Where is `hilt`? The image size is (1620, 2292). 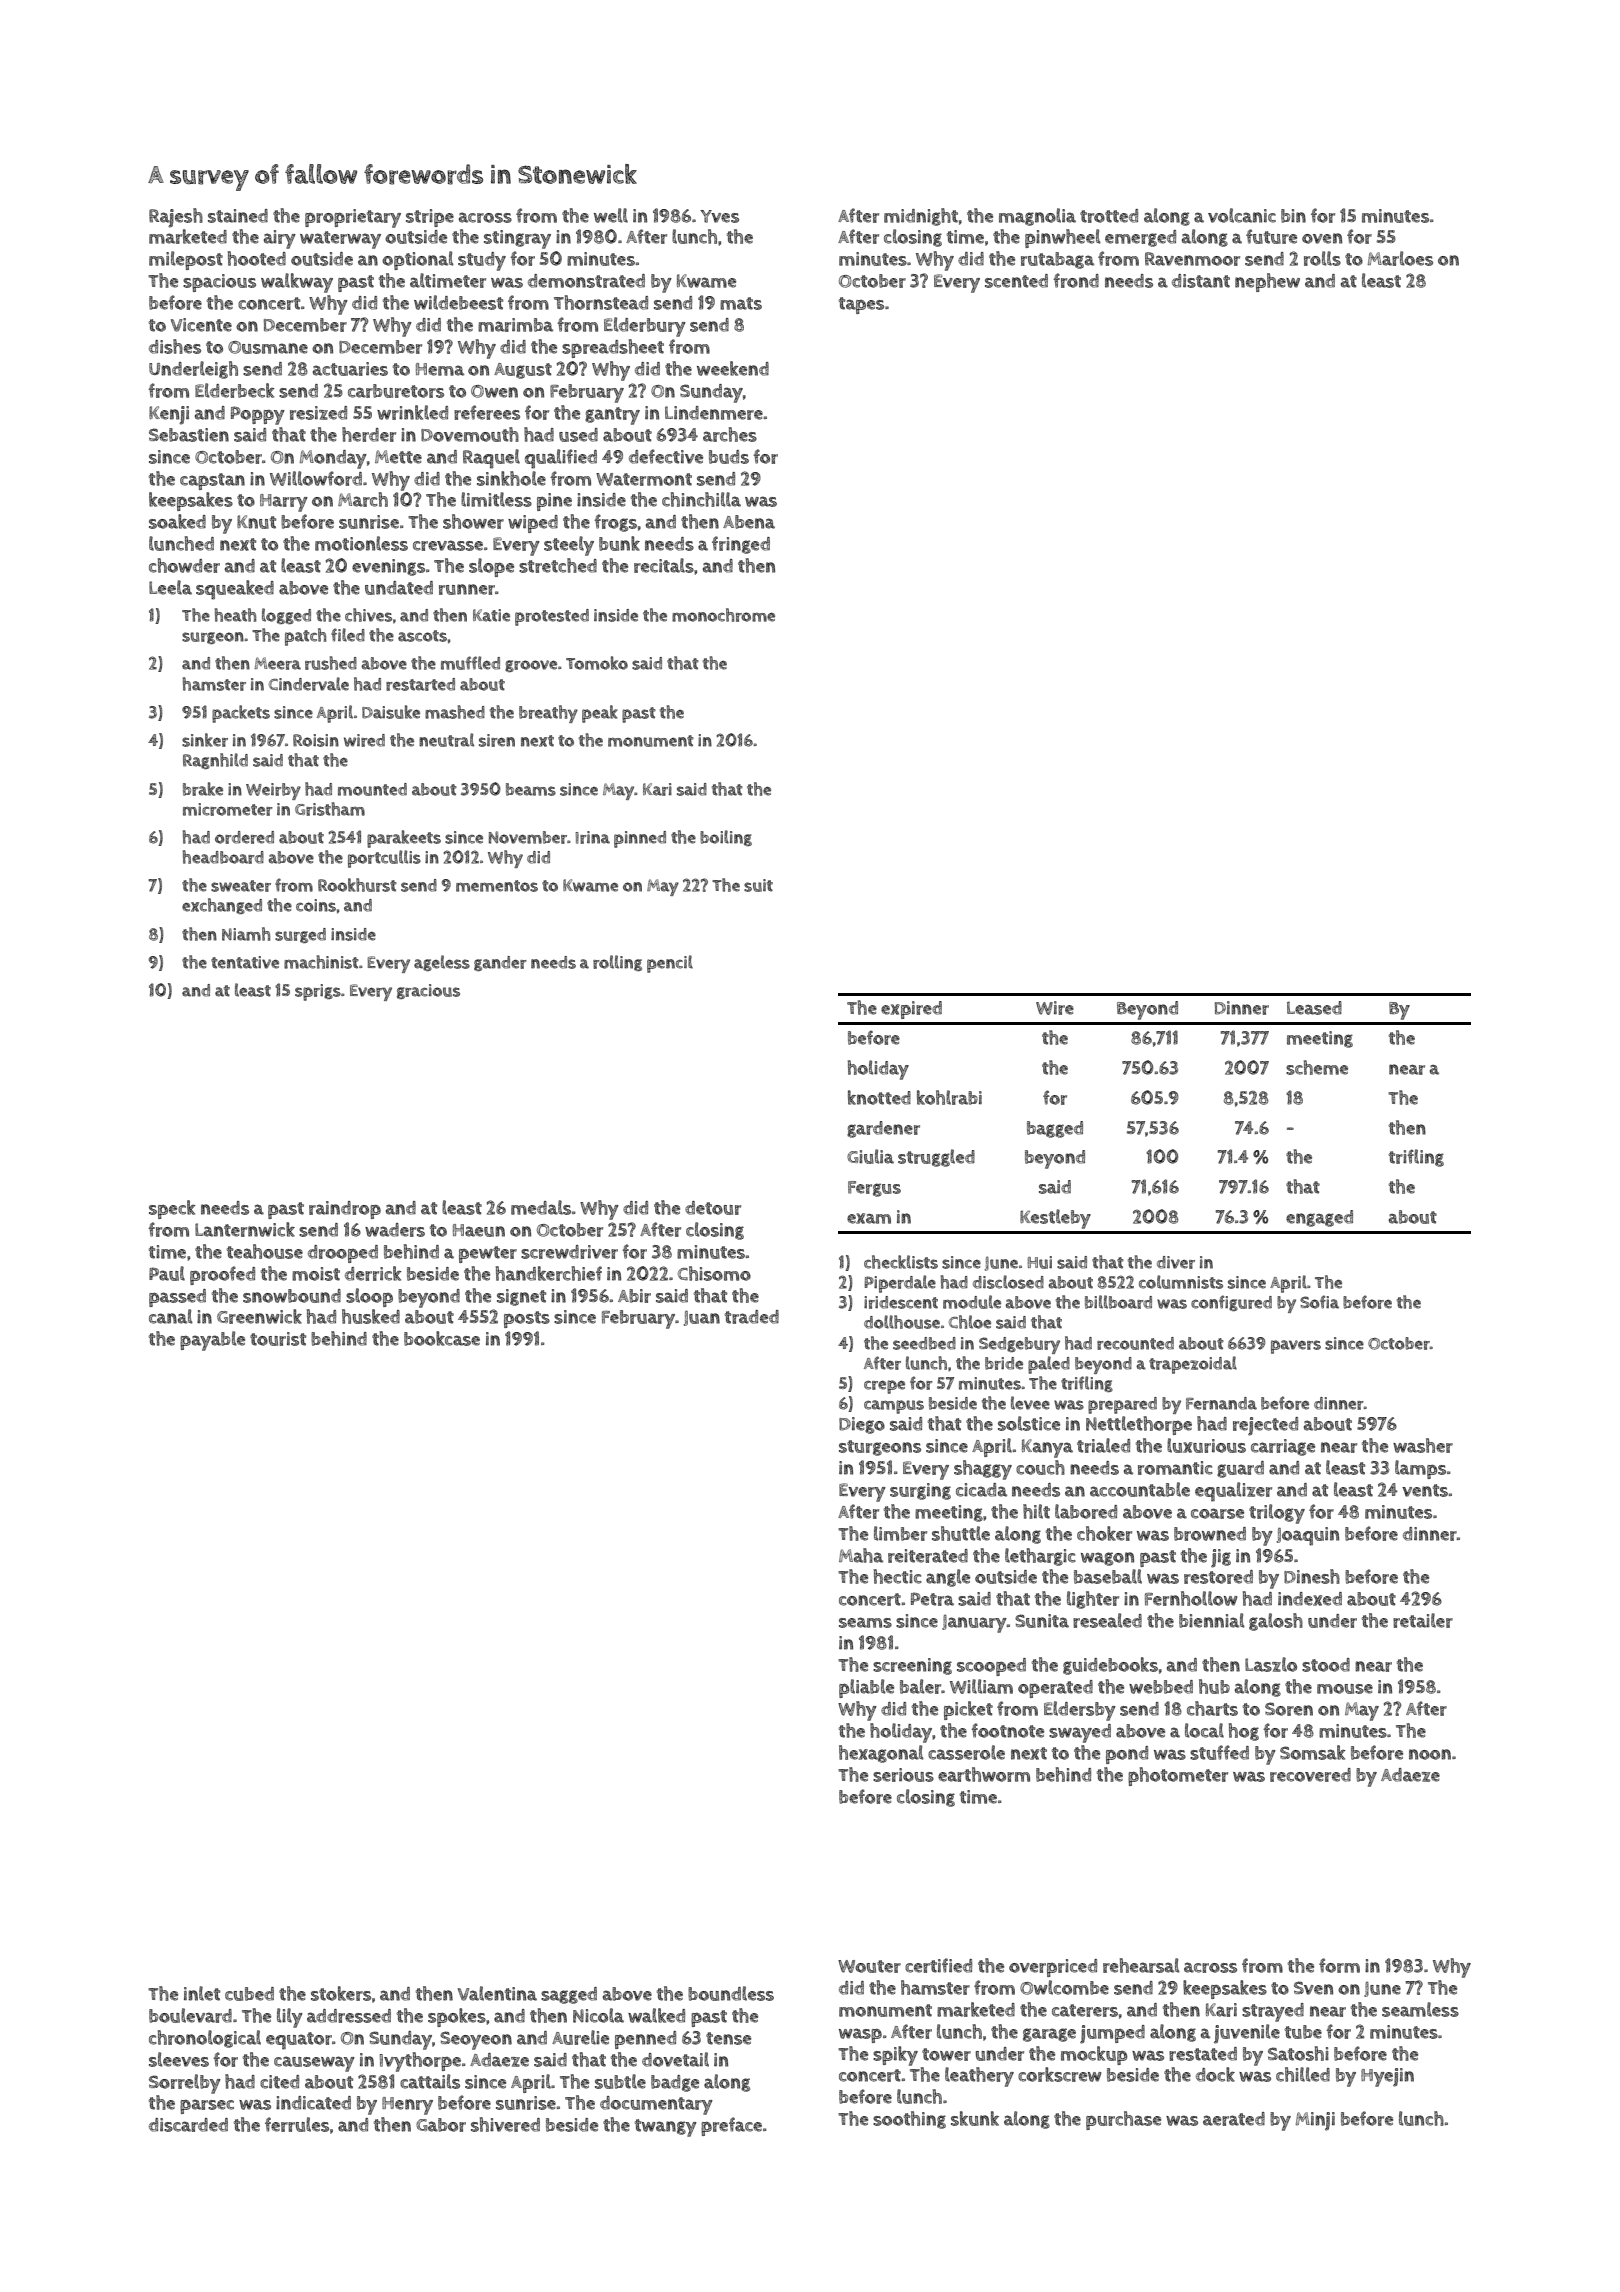 hilt is located at coordinates (1036, 1511).
